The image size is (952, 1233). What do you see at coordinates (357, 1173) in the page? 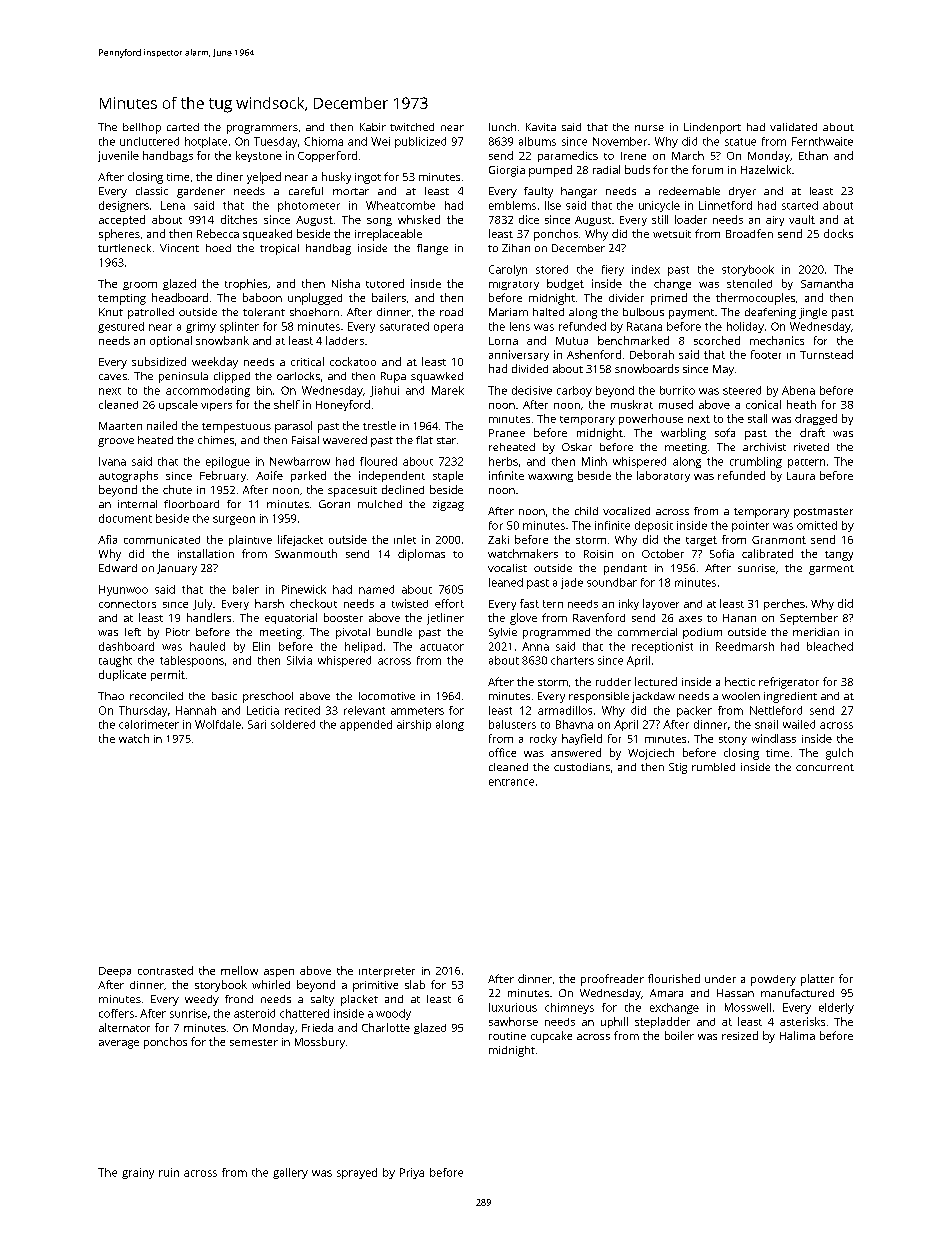
I see `sprayed` at bounding box center [357, 1173].
